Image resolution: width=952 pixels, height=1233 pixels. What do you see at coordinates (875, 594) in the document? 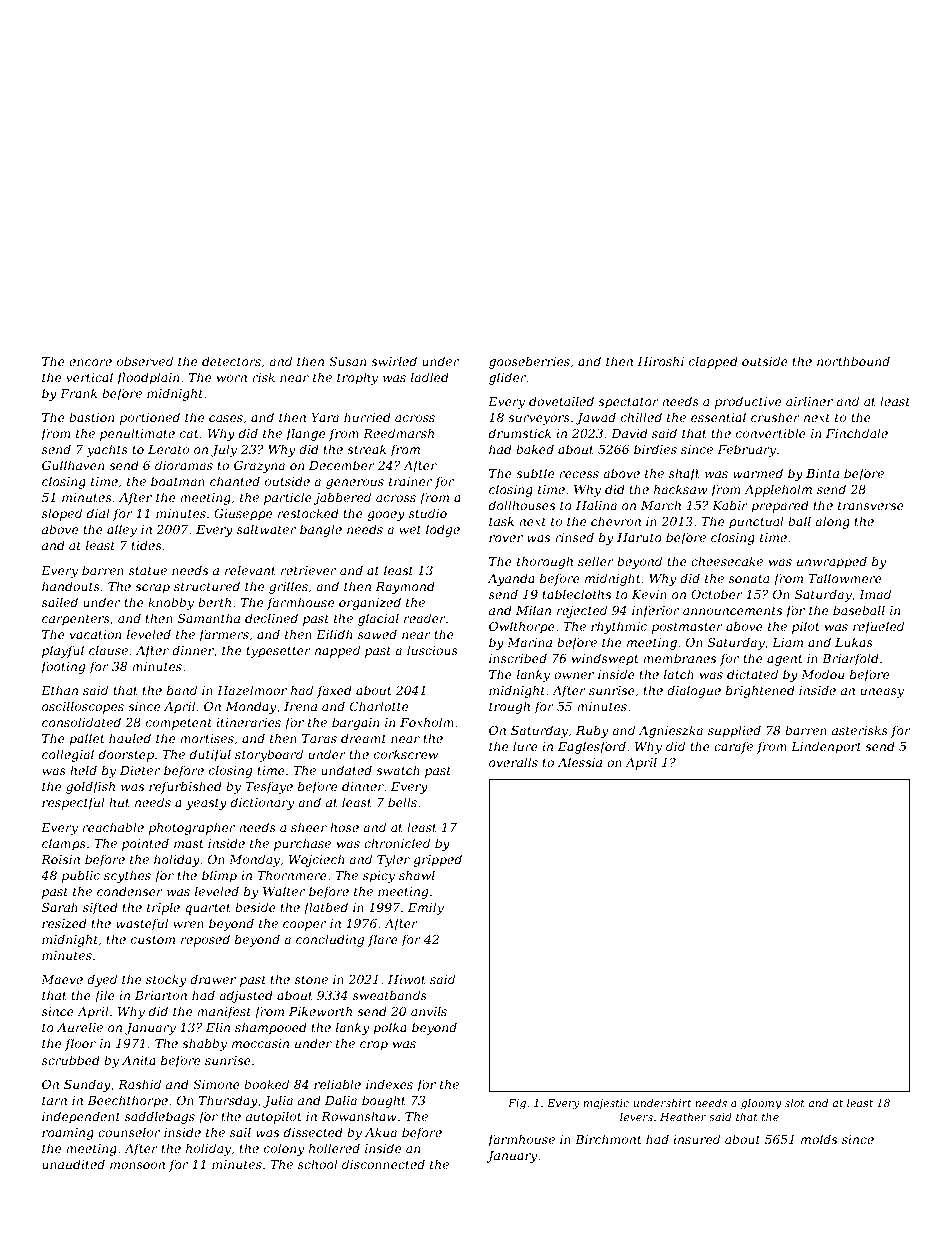
I see `Imad` at bounding box center [875, 594].
